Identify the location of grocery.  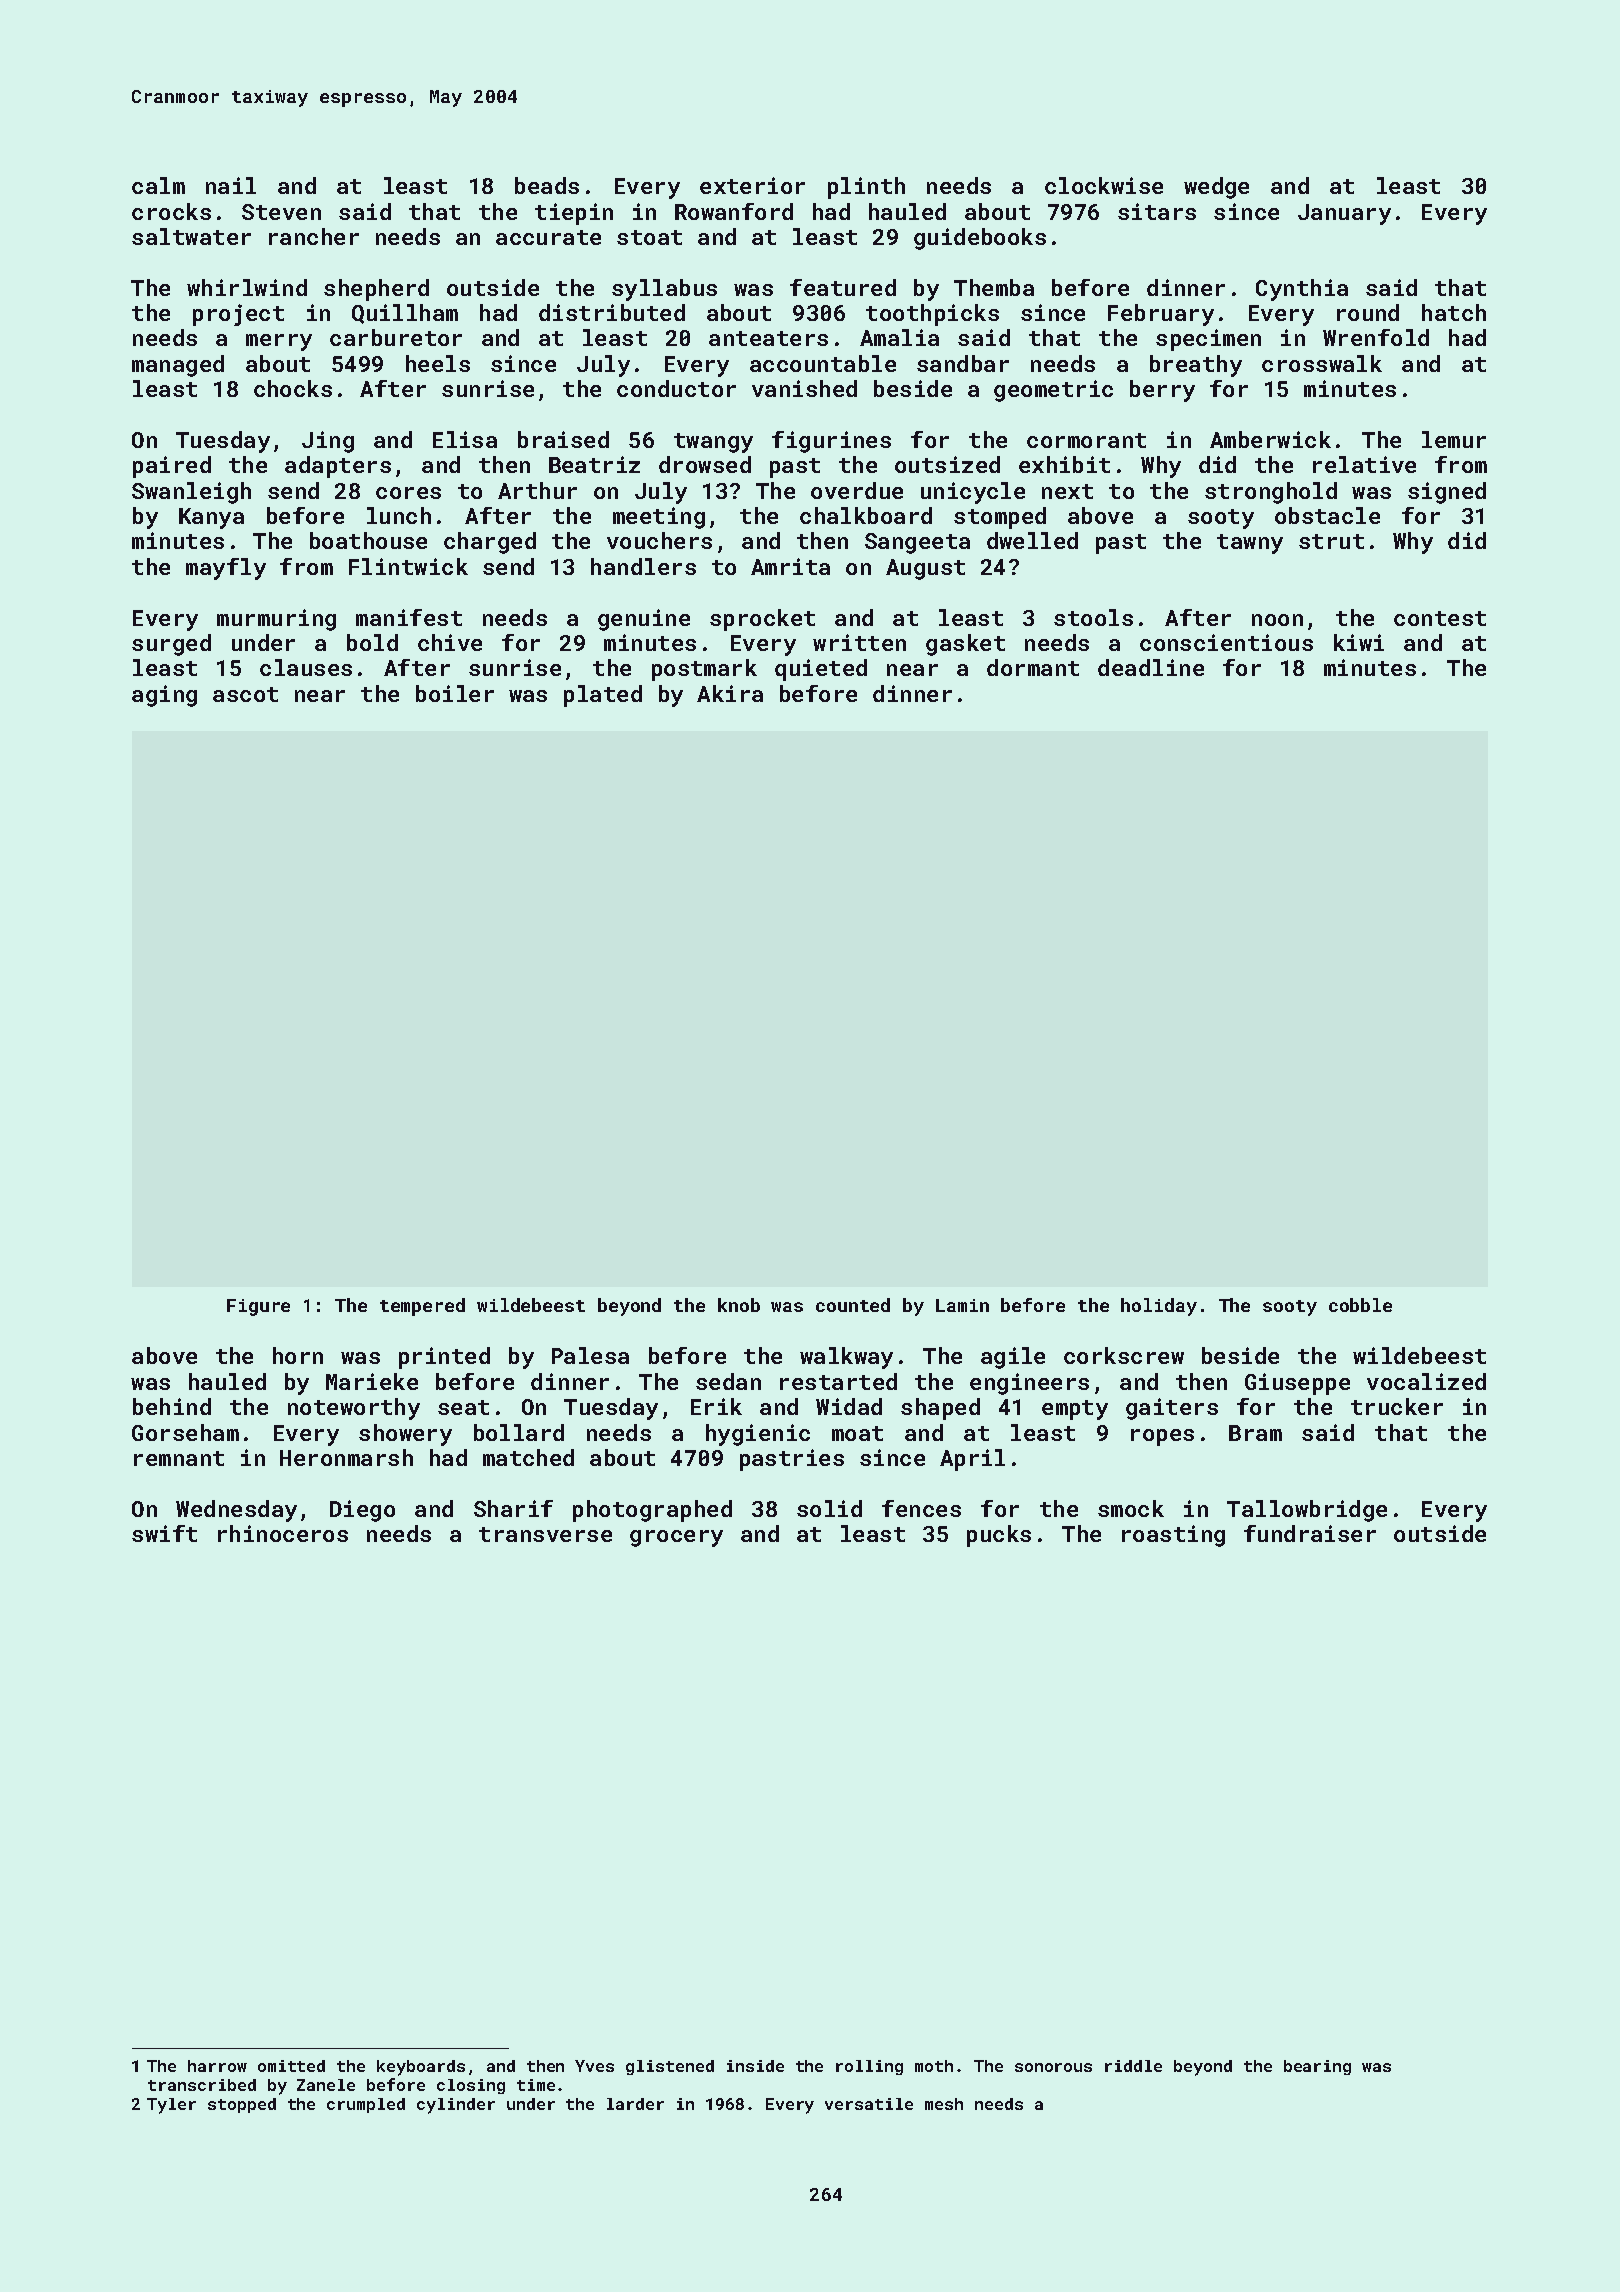
(676, 1538).
